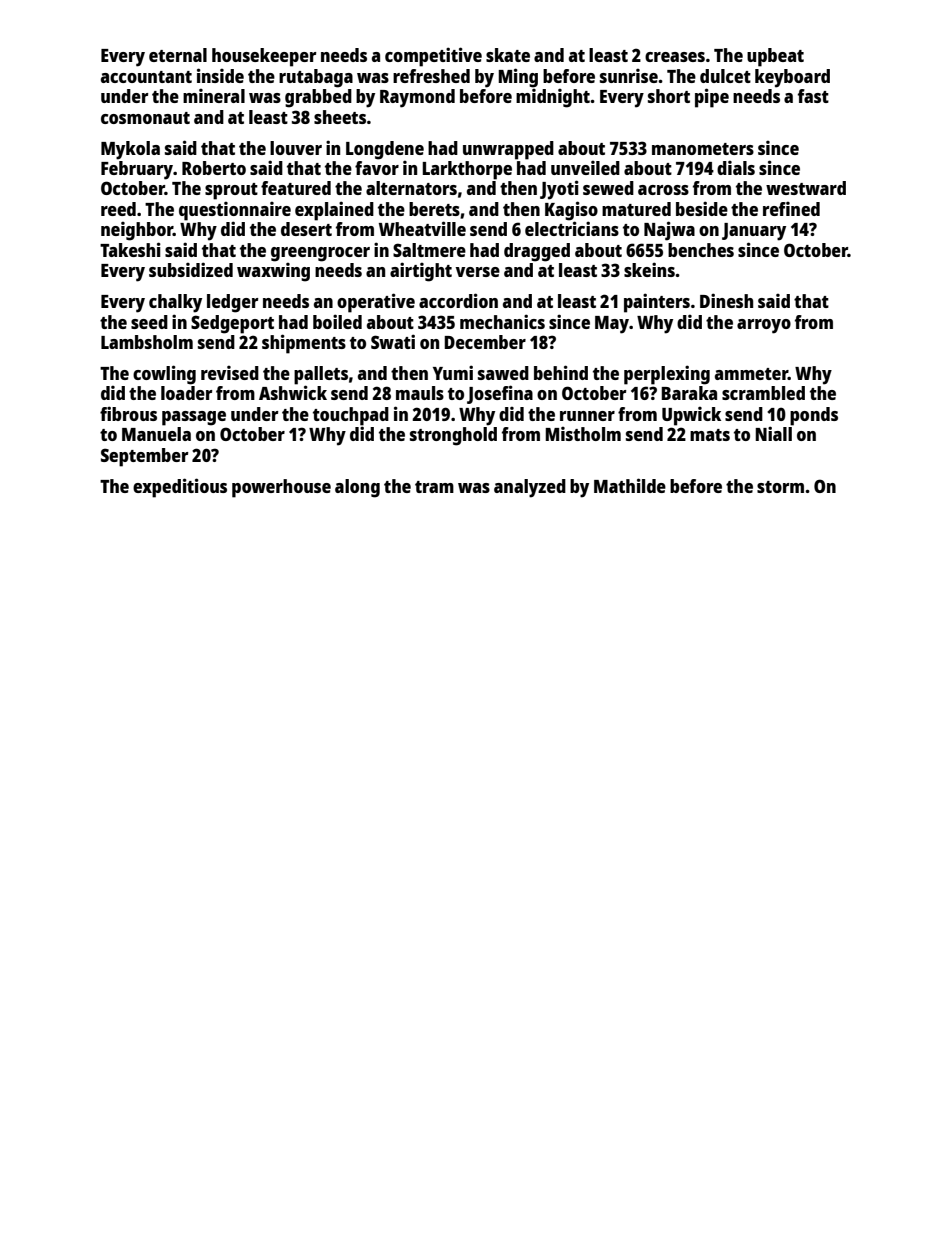  Describe the element at coordinates (806, 188) in the document. I see `westward` at that location.
